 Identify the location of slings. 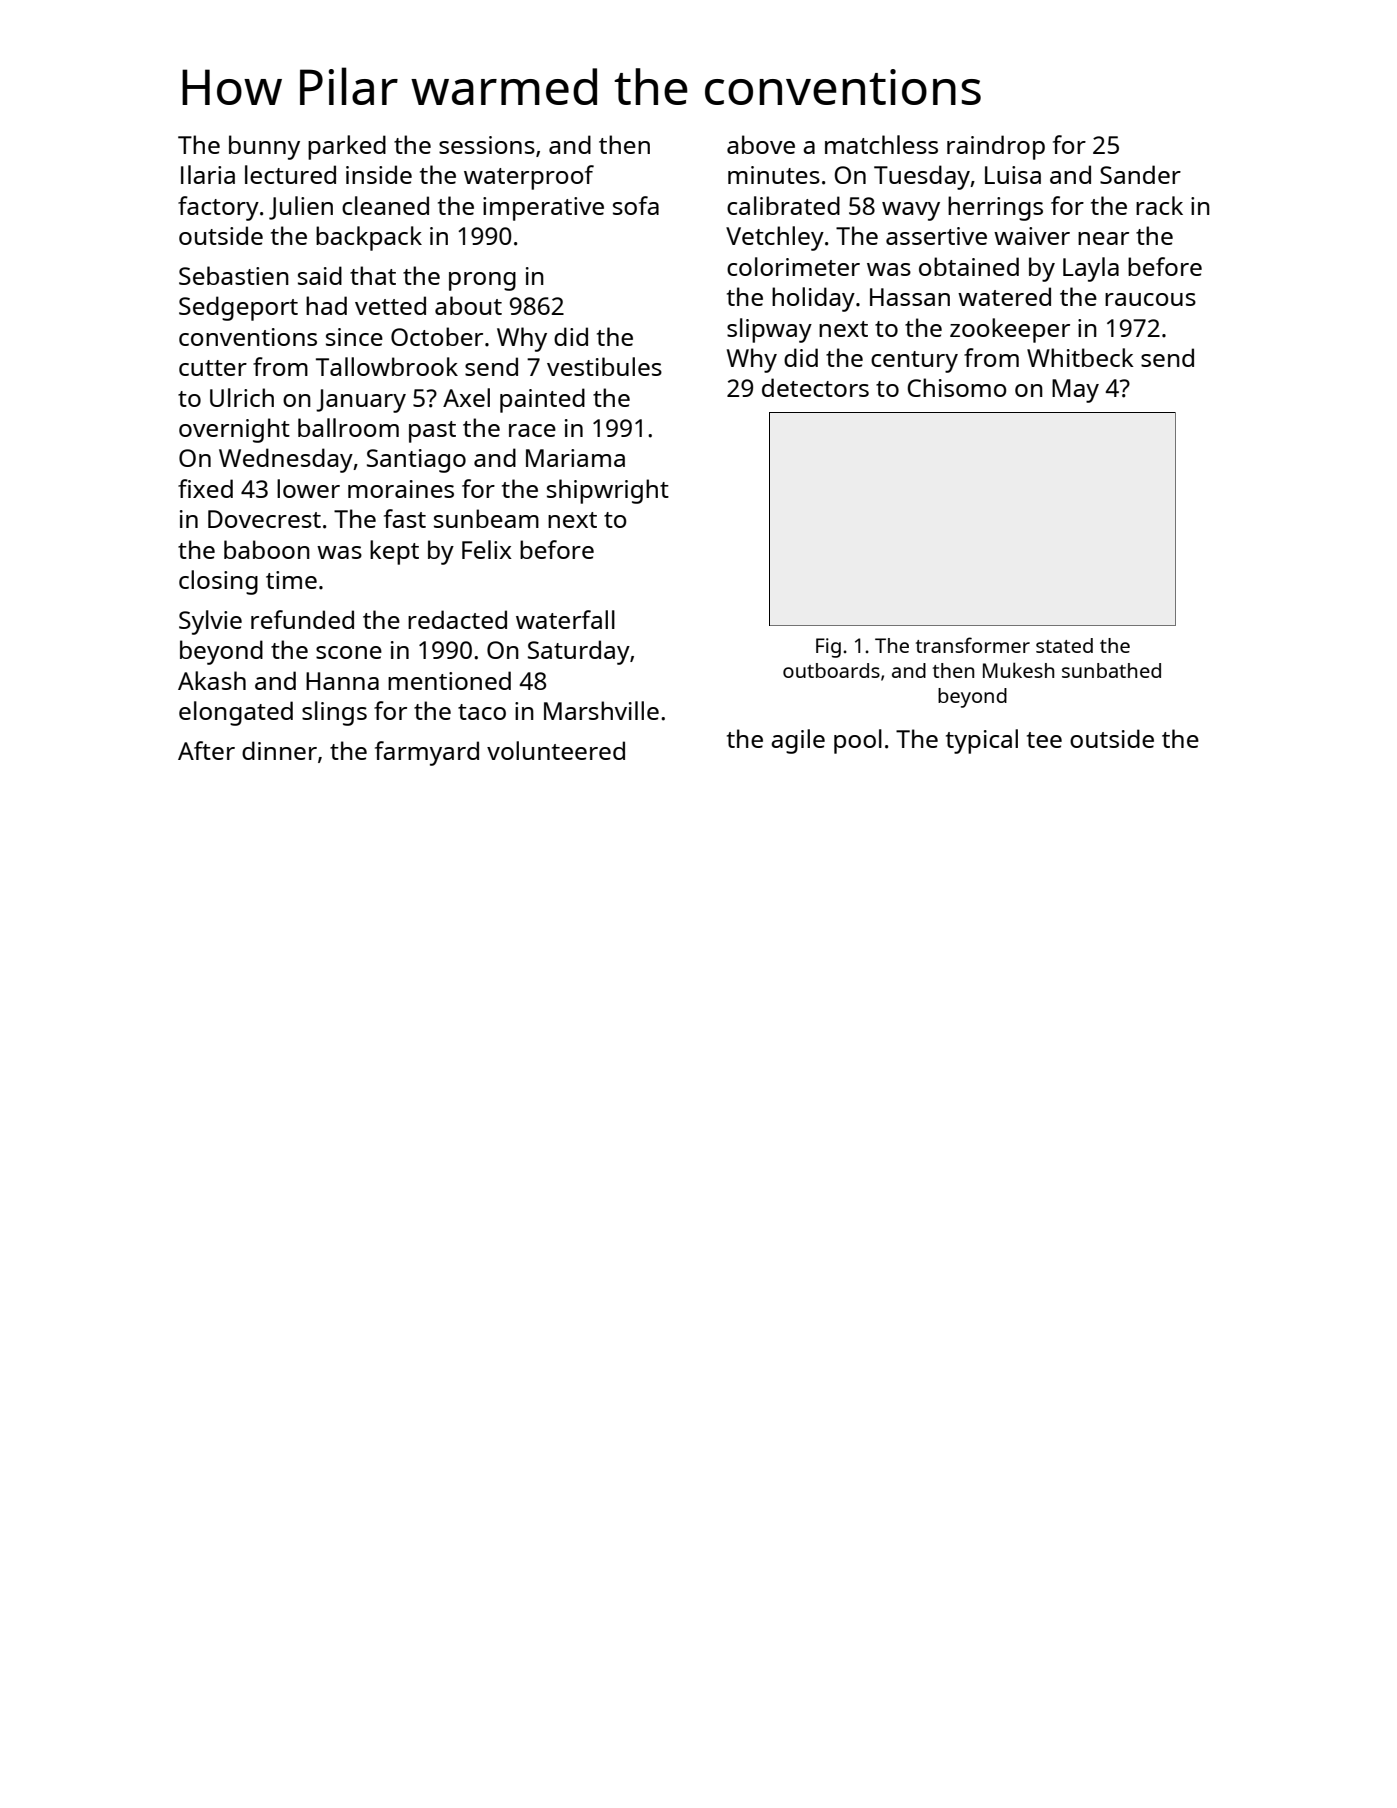
(334, 713).
